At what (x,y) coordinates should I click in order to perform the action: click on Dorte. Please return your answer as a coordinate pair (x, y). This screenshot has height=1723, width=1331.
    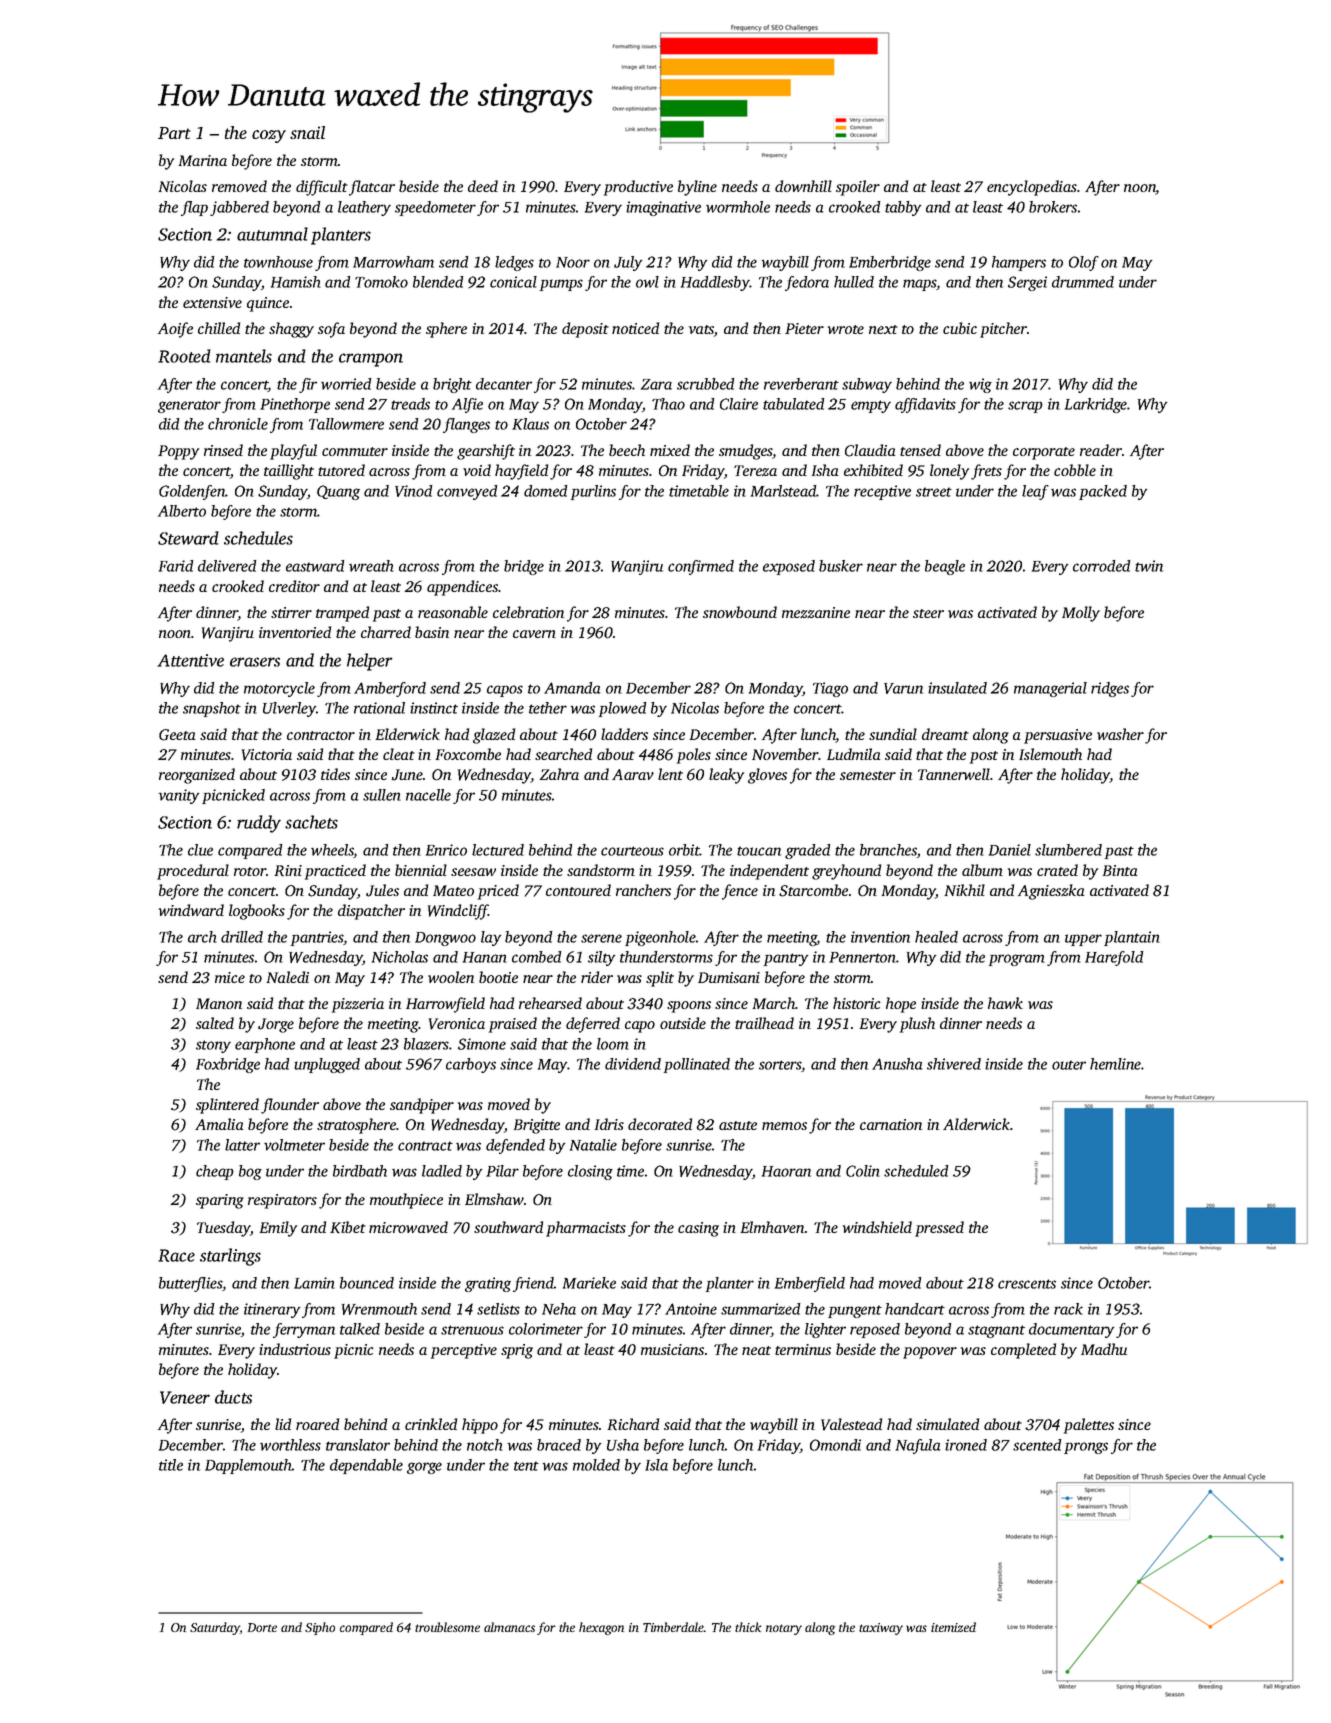
    Looking at the image, I should click on (262, 1627).
